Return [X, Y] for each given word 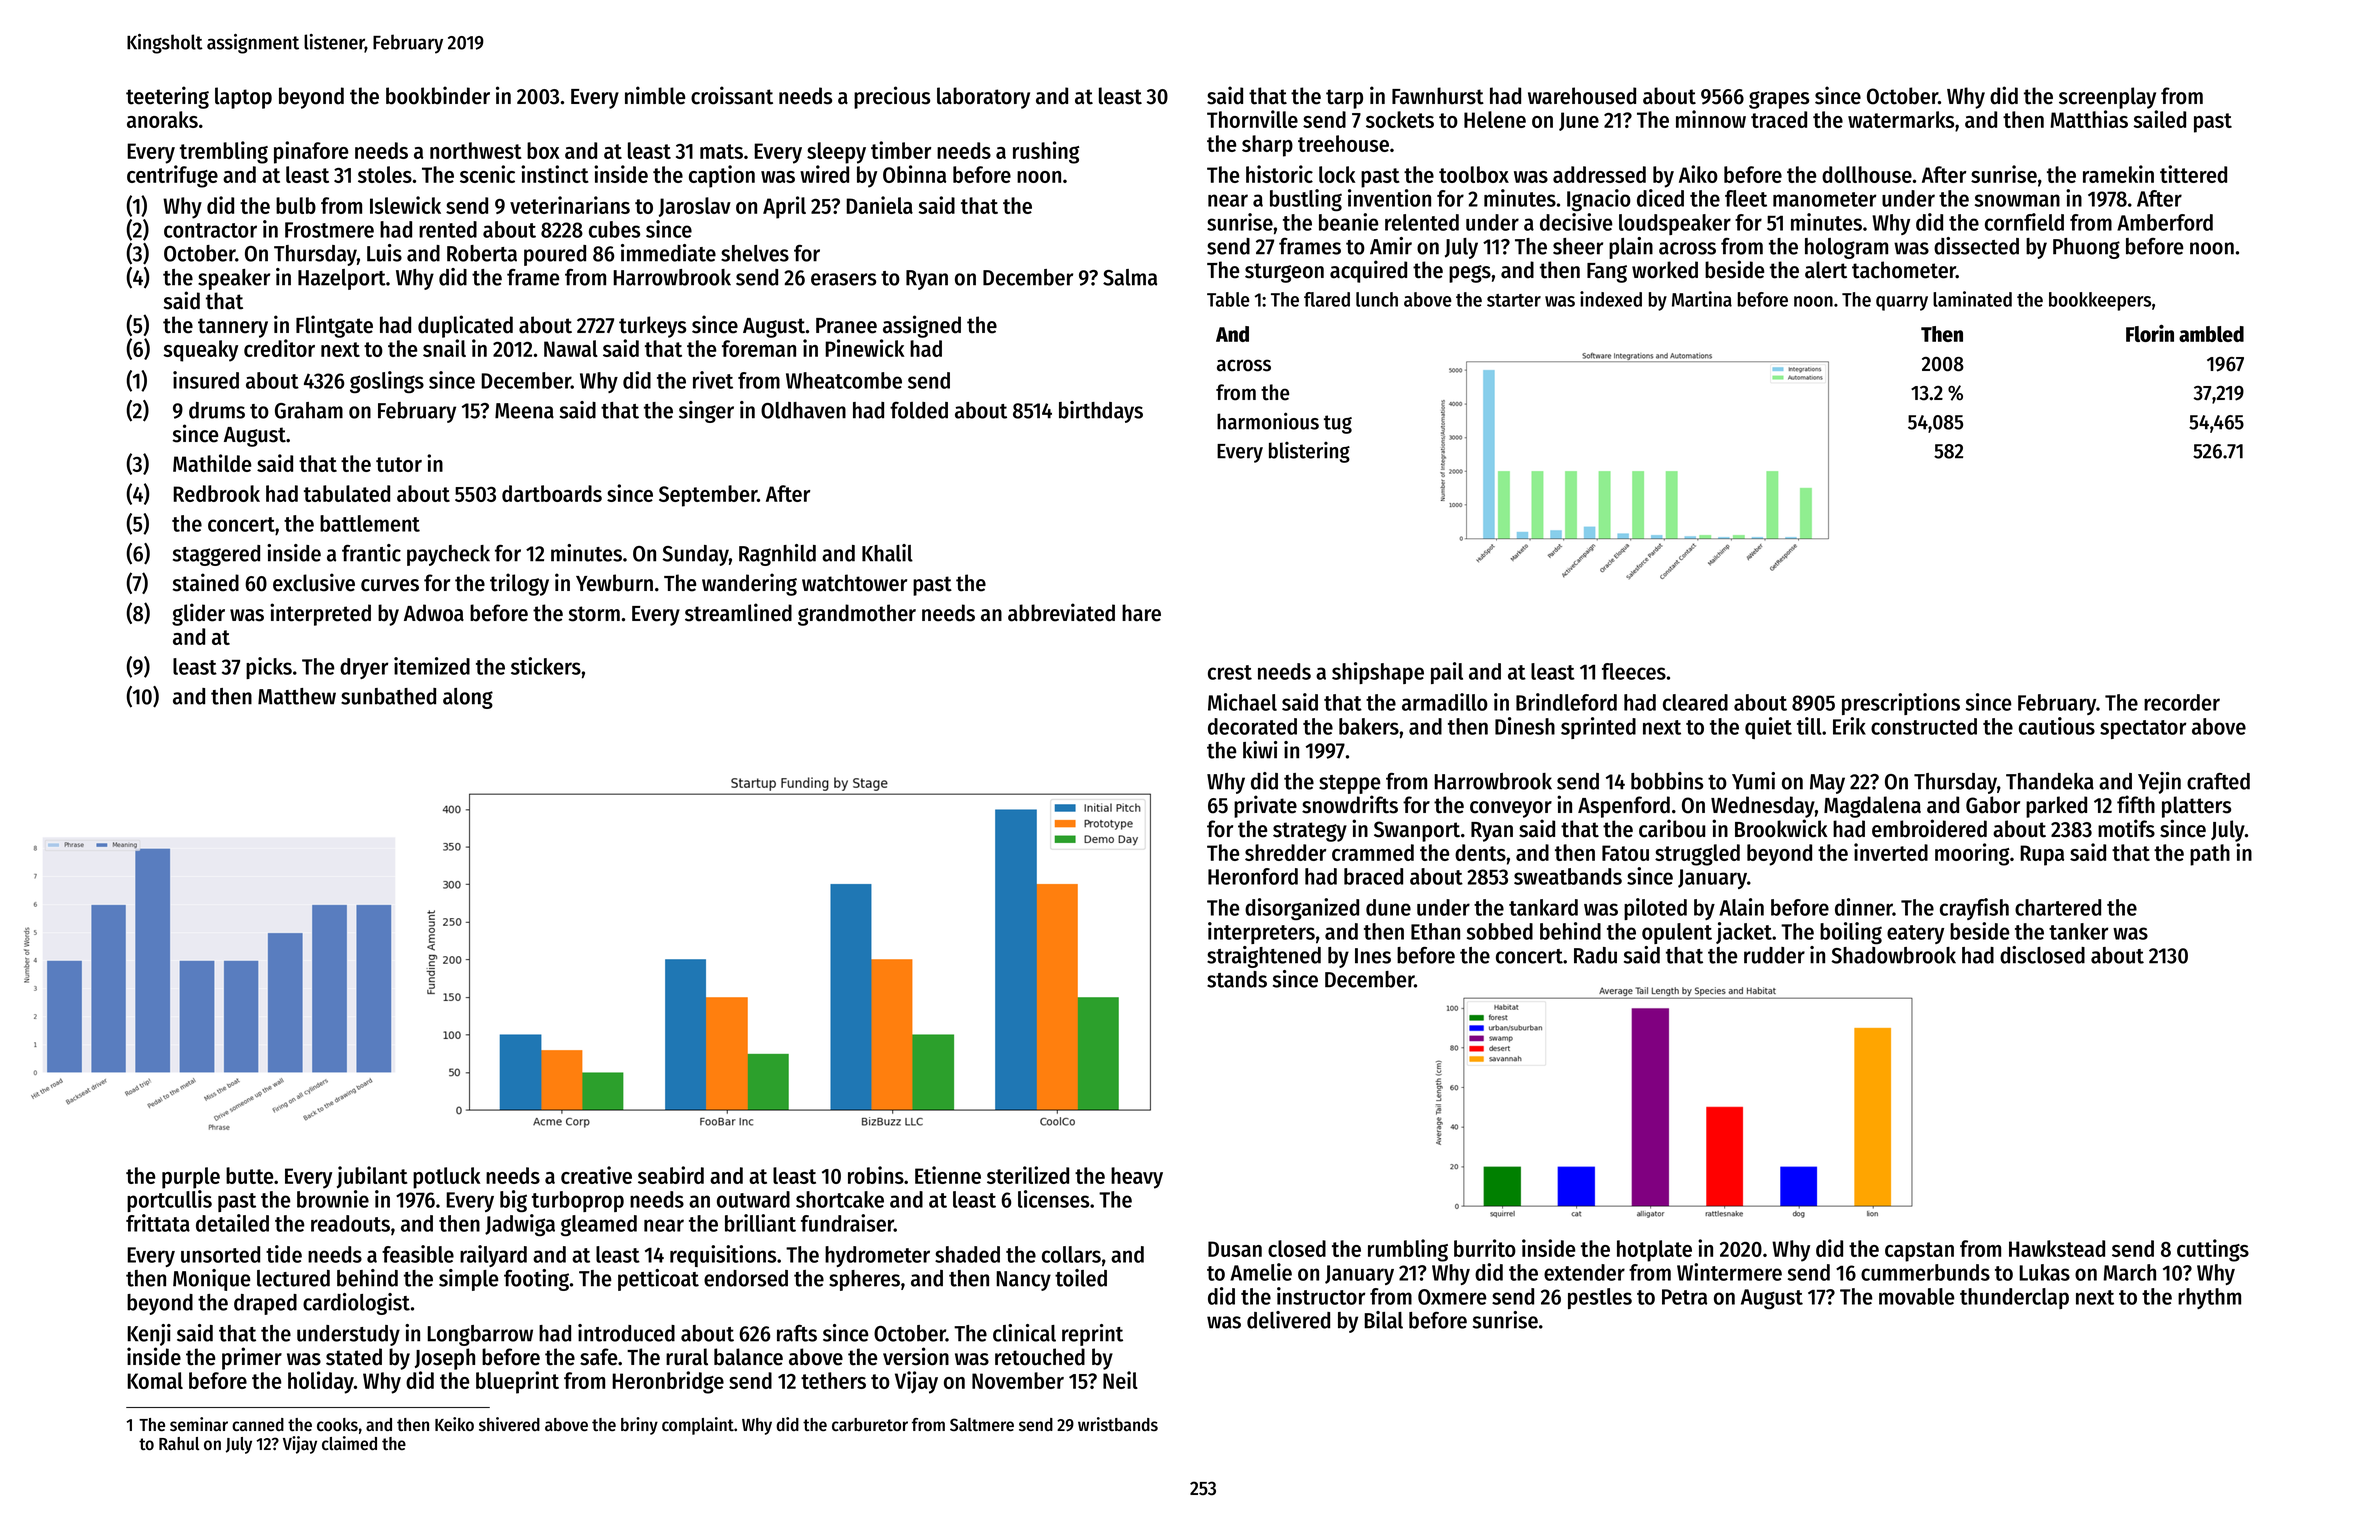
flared [1327, 299]
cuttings [2213, 1250]
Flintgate [334, 326]
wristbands [1118, 1424]
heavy [1137, 1178]
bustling [1306, 200]
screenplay [2107, 98]
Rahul [179, 1443]
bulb [296, 205]
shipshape [1378, 673]
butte [250, 1175]
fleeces [1634, 671]
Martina [1702, 299]
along [468, 698]
